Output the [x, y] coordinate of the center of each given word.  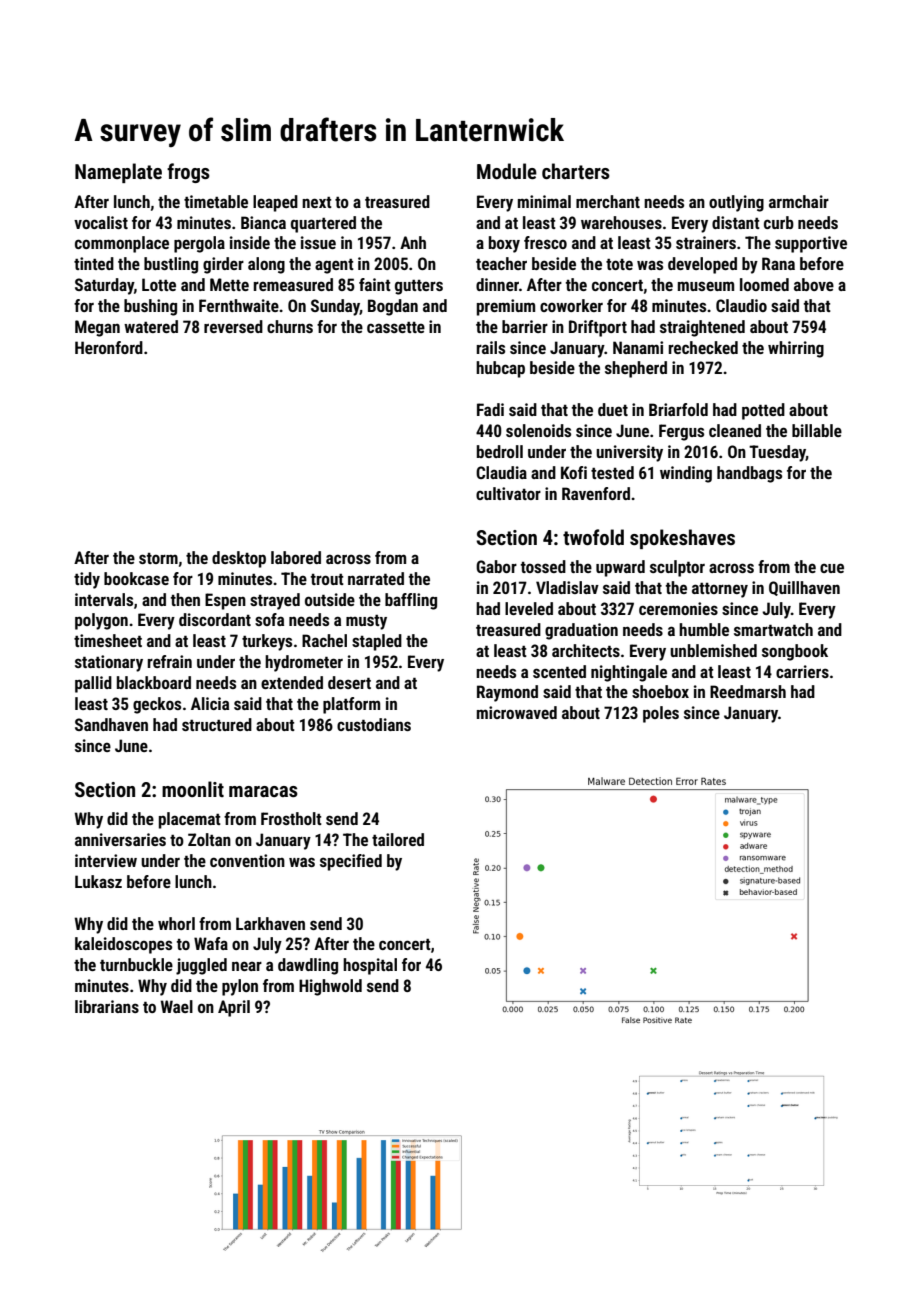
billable [817, 430]
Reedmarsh [748, 691]
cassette [396, 327]
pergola [199, 244]
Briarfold [678, 409]
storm [158, 558]
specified [351, 862]
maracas [263, 791]
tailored [398, 839]
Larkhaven [270, 923]
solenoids [538, 430]
